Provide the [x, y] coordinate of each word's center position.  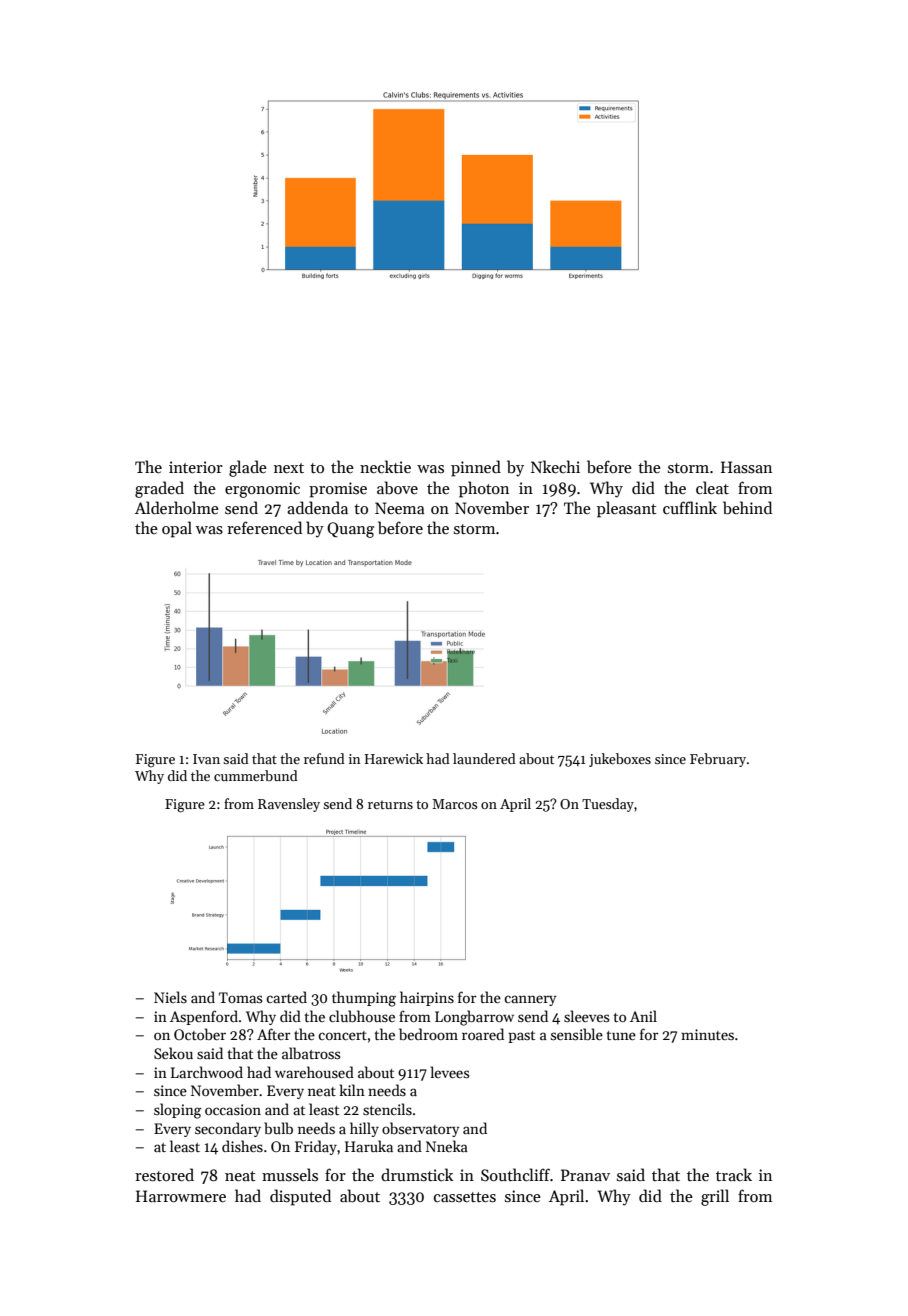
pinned [476, 468]
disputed [300, 1197]
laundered [484, 758]
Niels [170, 997]
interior [196, 467]
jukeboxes [620, 760]
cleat [712, 487]
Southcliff [515, 1174]
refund [324, 758]
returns [390, 804]
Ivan [206, 759]
